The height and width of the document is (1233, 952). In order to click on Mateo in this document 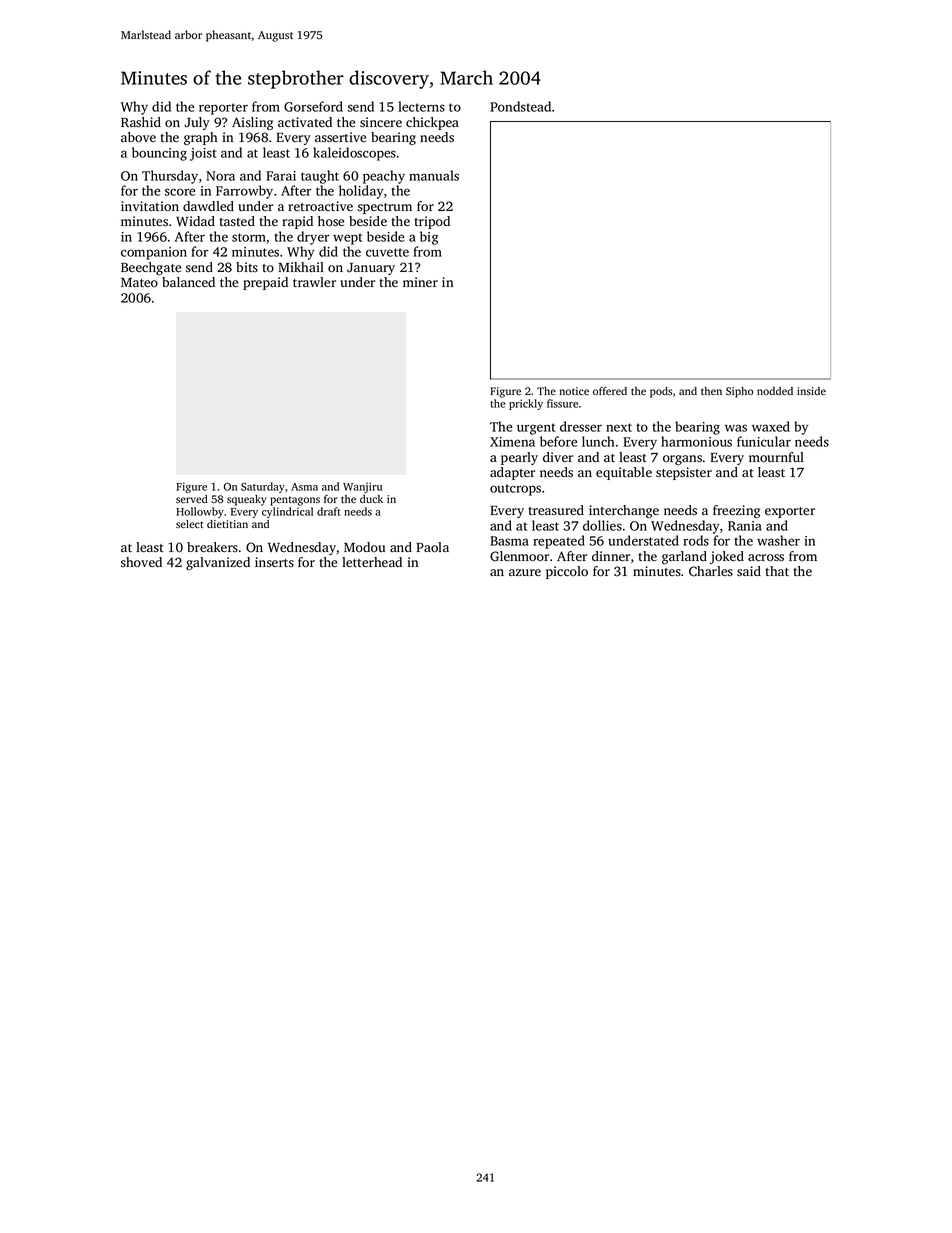, I will do `click(139, 282)`.
